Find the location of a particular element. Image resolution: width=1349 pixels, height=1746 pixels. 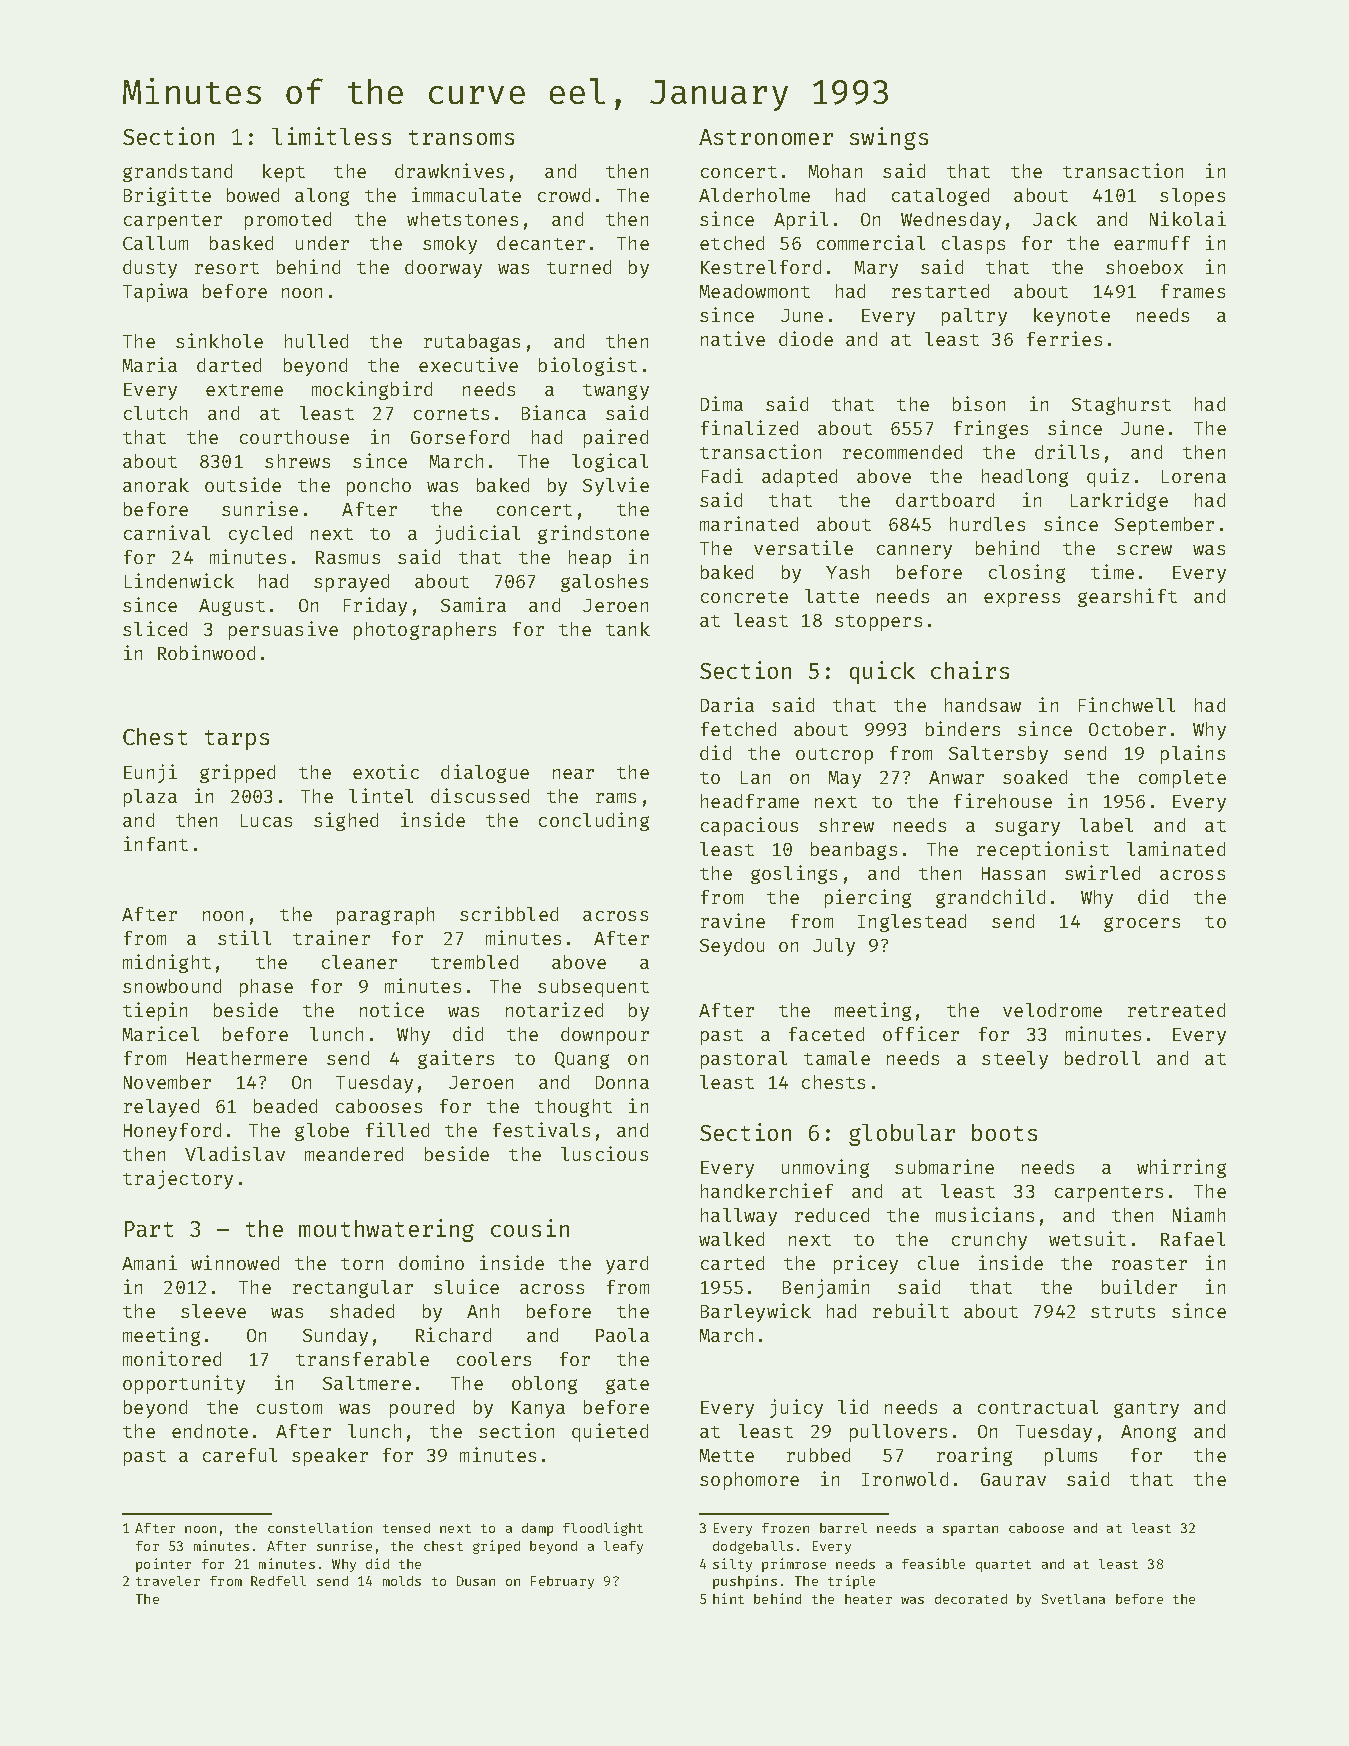

October is located at coordinates (1127, 729).
